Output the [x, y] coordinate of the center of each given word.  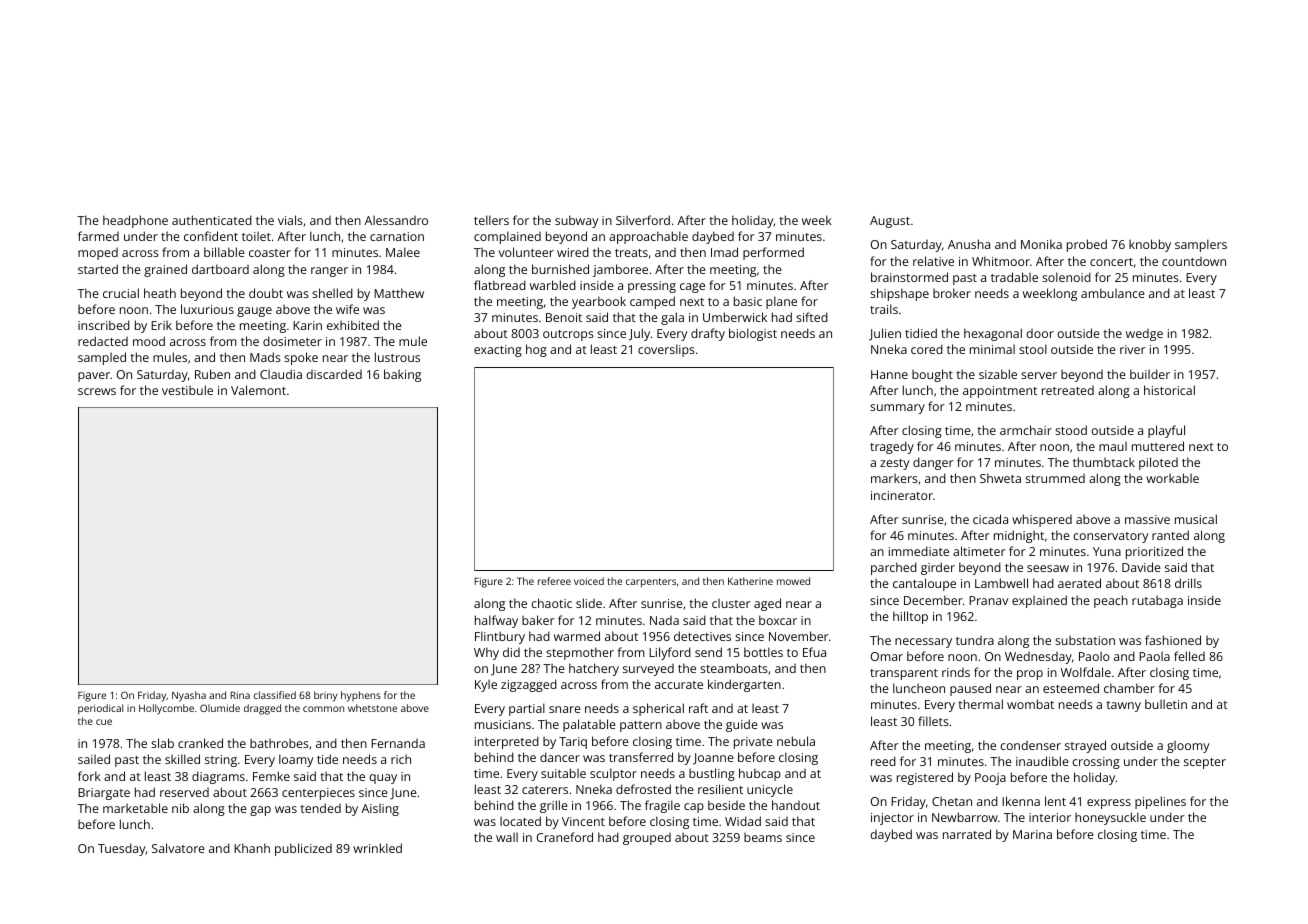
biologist [753, 334]
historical [1169, 390]
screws [97, 391]
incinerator [902, 495]
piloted [1158, 463]
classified [275, 695]
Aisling [380, 809]
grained [165, 270]
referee [554, 581]
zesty [894, 464]
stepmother [580, 653]
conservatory [1110, 537]
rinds [956, 672]
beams [763, 837]
